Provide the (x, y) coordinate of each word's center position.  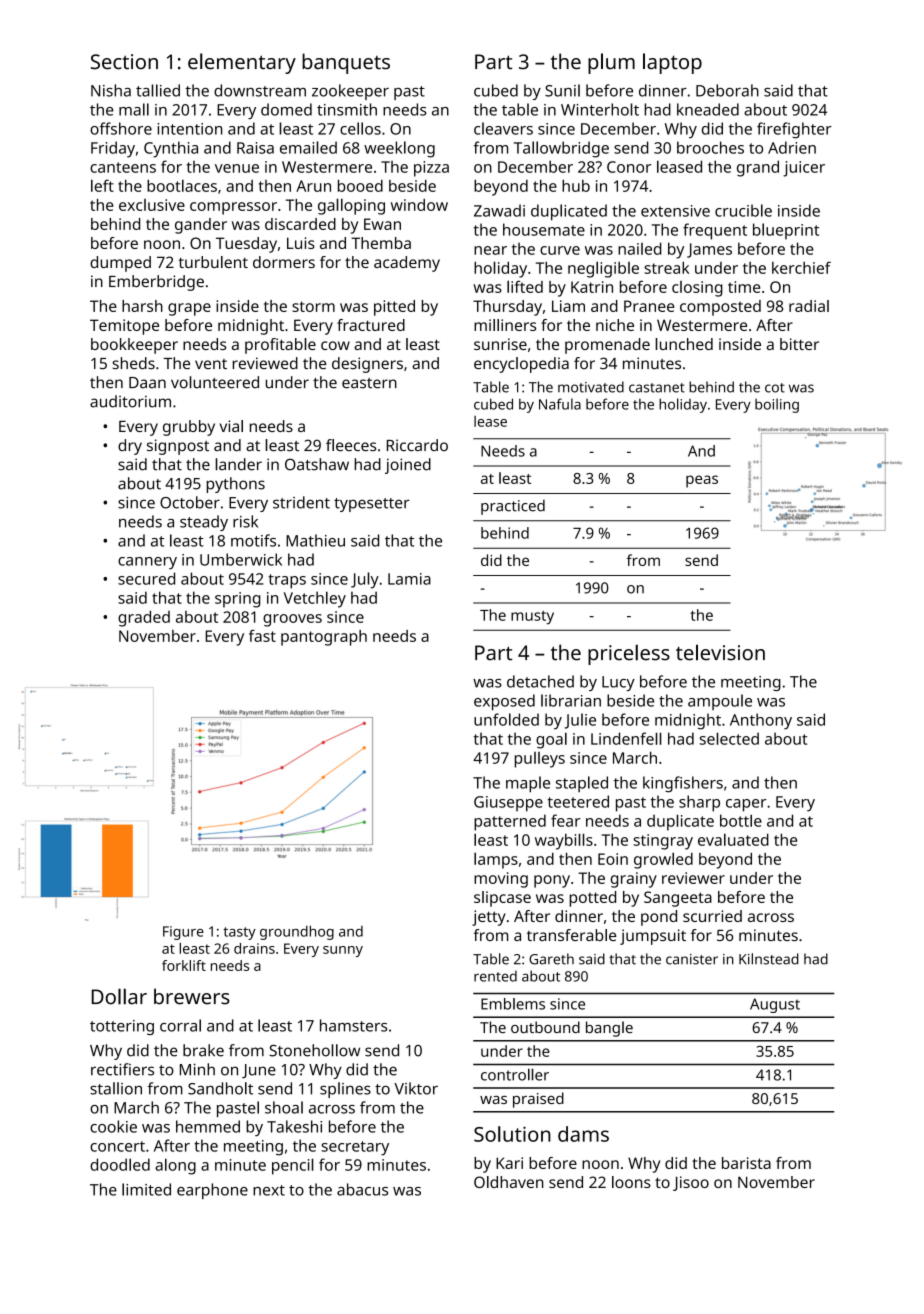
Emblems (513, 1004)
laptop (672, 63)
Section (124, 62)
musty (532, 618)
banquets (346, 63)
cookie (113, 1126)
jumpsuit (653, 937)
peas (702, 481)
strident (301, 502)
